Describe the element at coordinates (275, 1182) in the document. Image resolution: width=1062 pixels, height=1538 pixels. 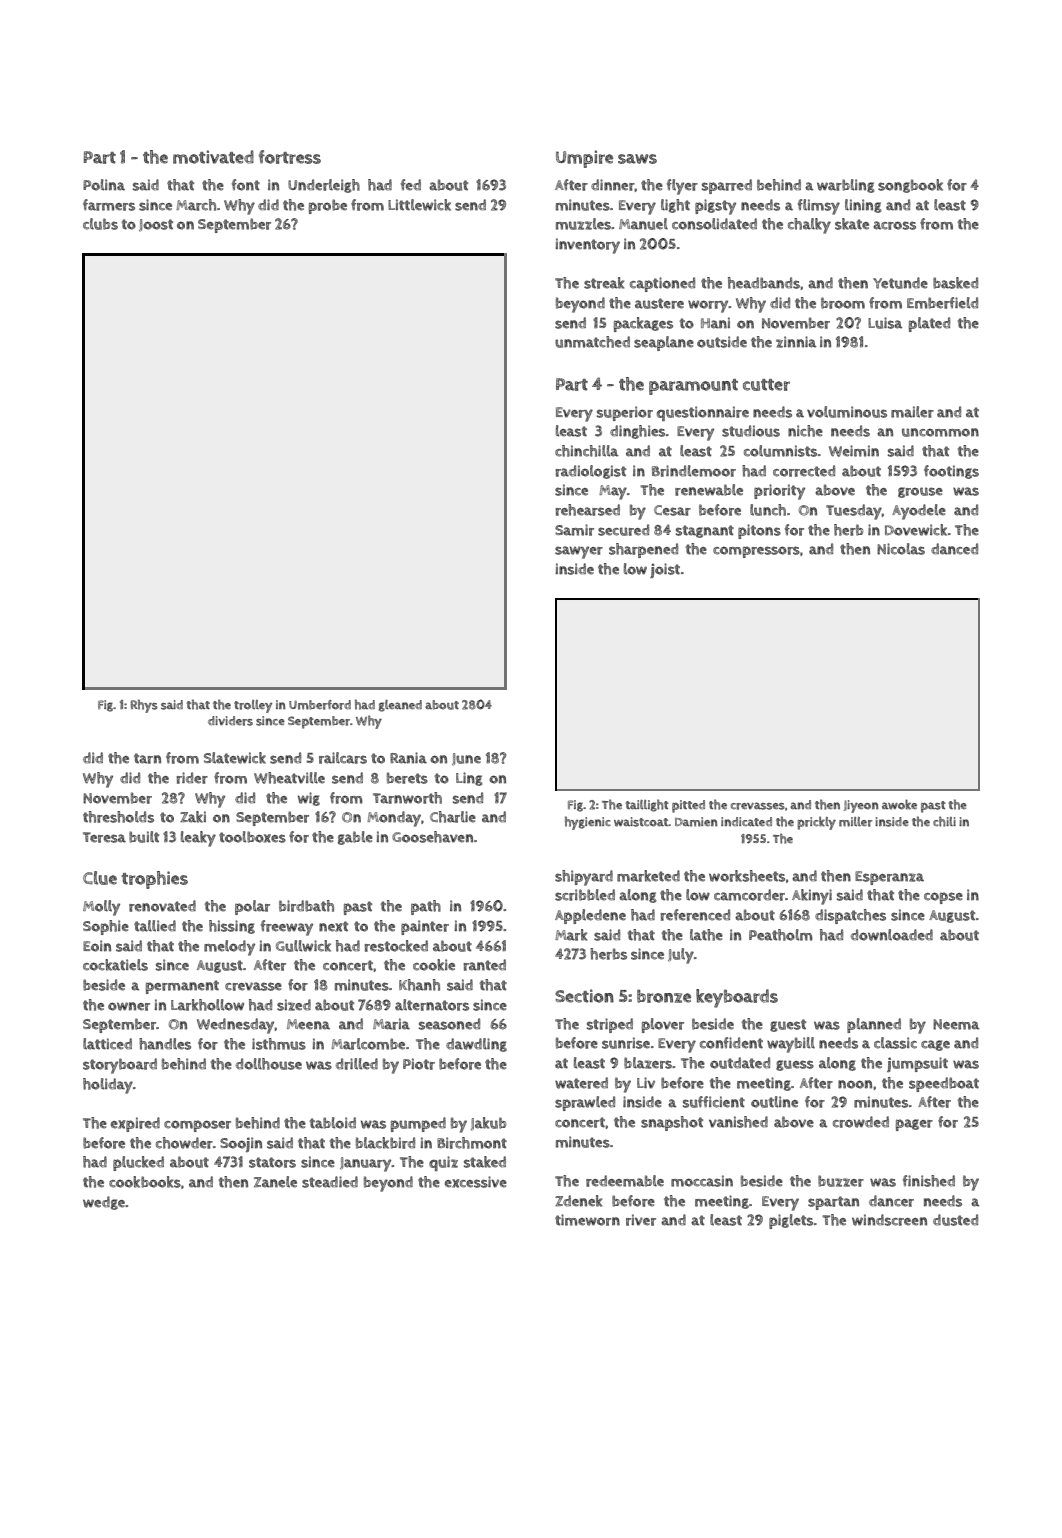
I see `Zanele` at that location.
